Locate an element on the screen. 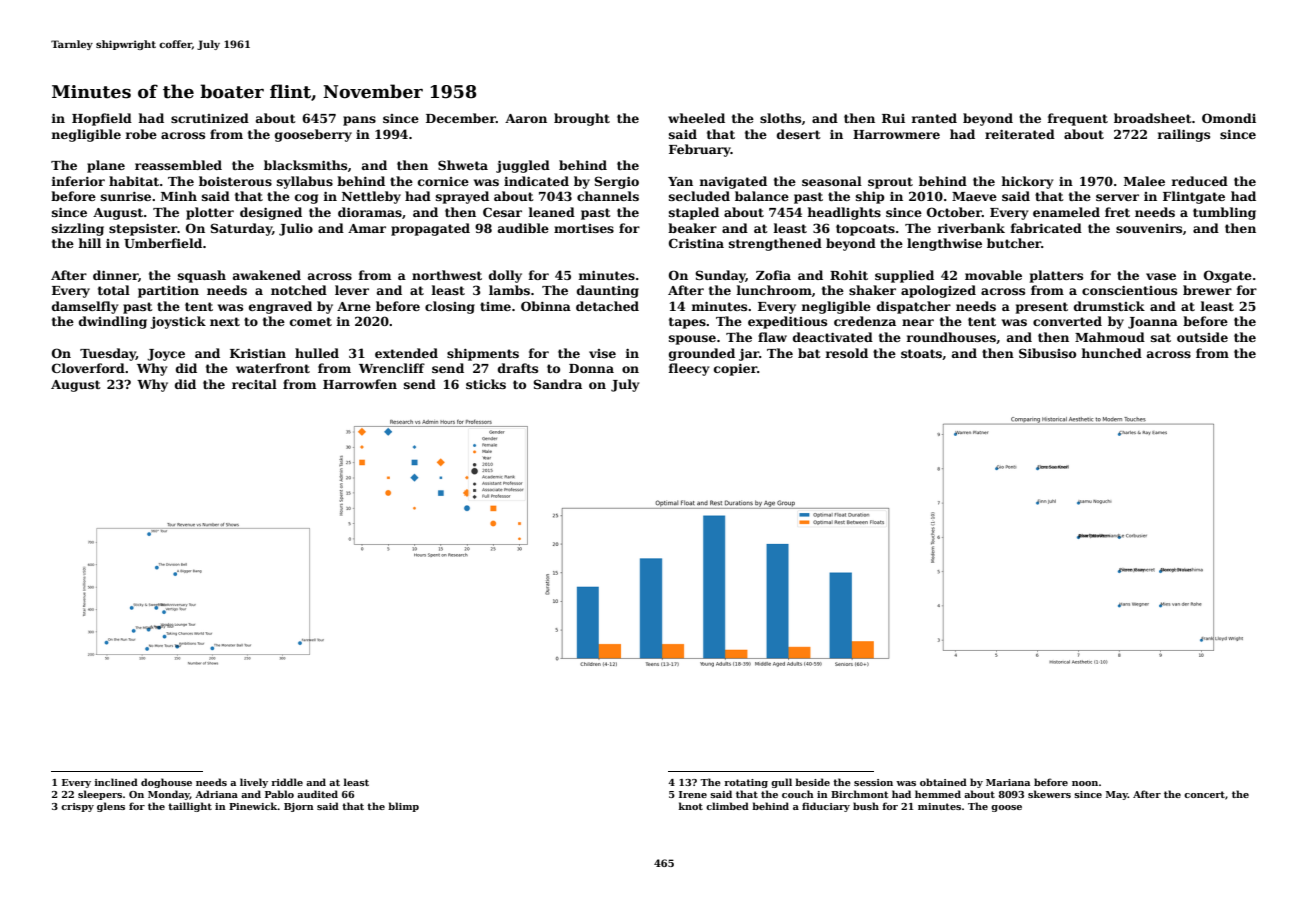 The width and height of the screenshot is (1308, 924). blimp is located at coordinates (403, 807).
